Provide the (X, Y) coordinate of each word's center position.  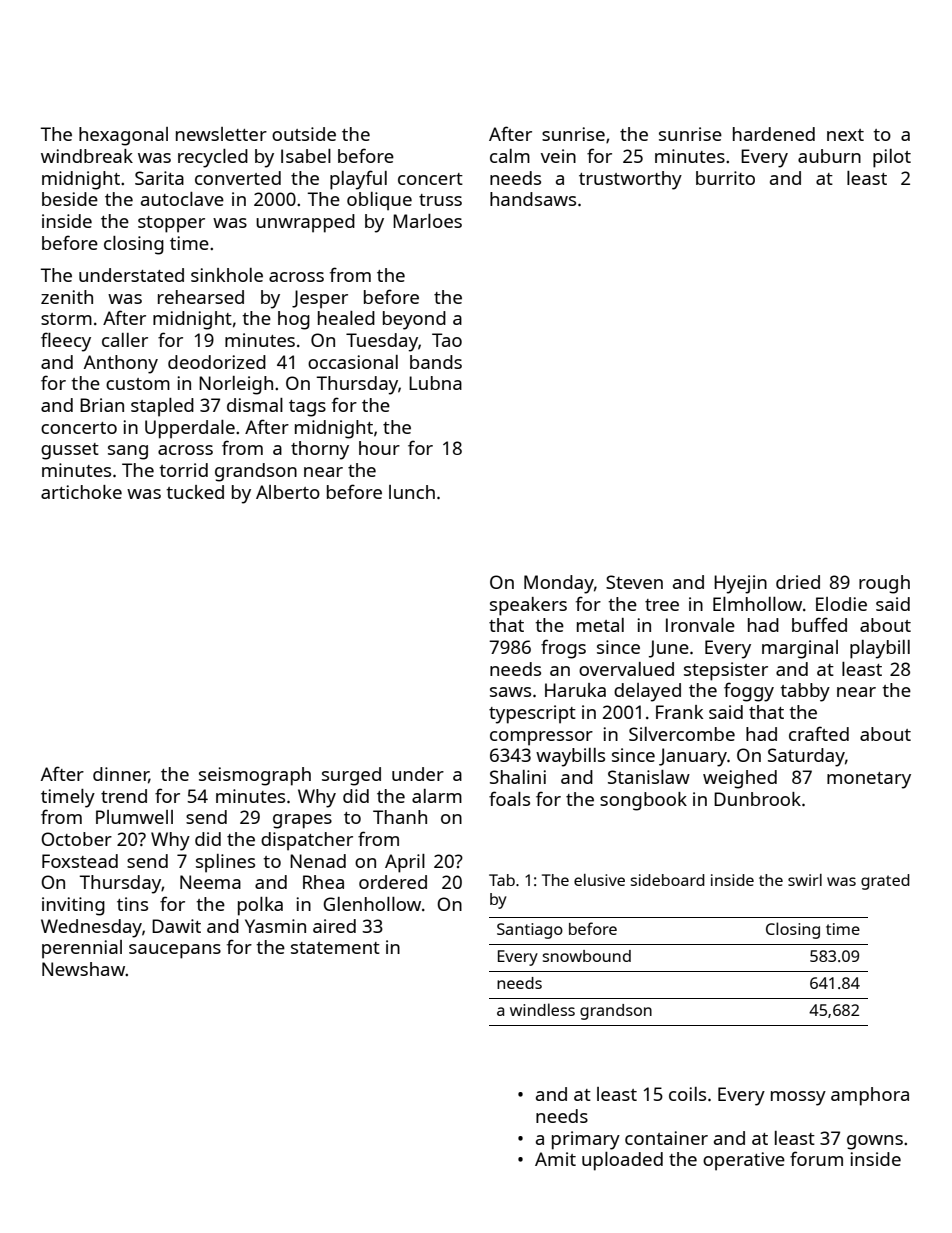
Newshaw (84, 969)
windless (542, 1009)
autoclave (182, 199)
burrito (725, 178)
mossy (798, 1098)
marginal (800, 649)
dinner (121, 775)
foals (509, 798)
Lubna (435, 383)
